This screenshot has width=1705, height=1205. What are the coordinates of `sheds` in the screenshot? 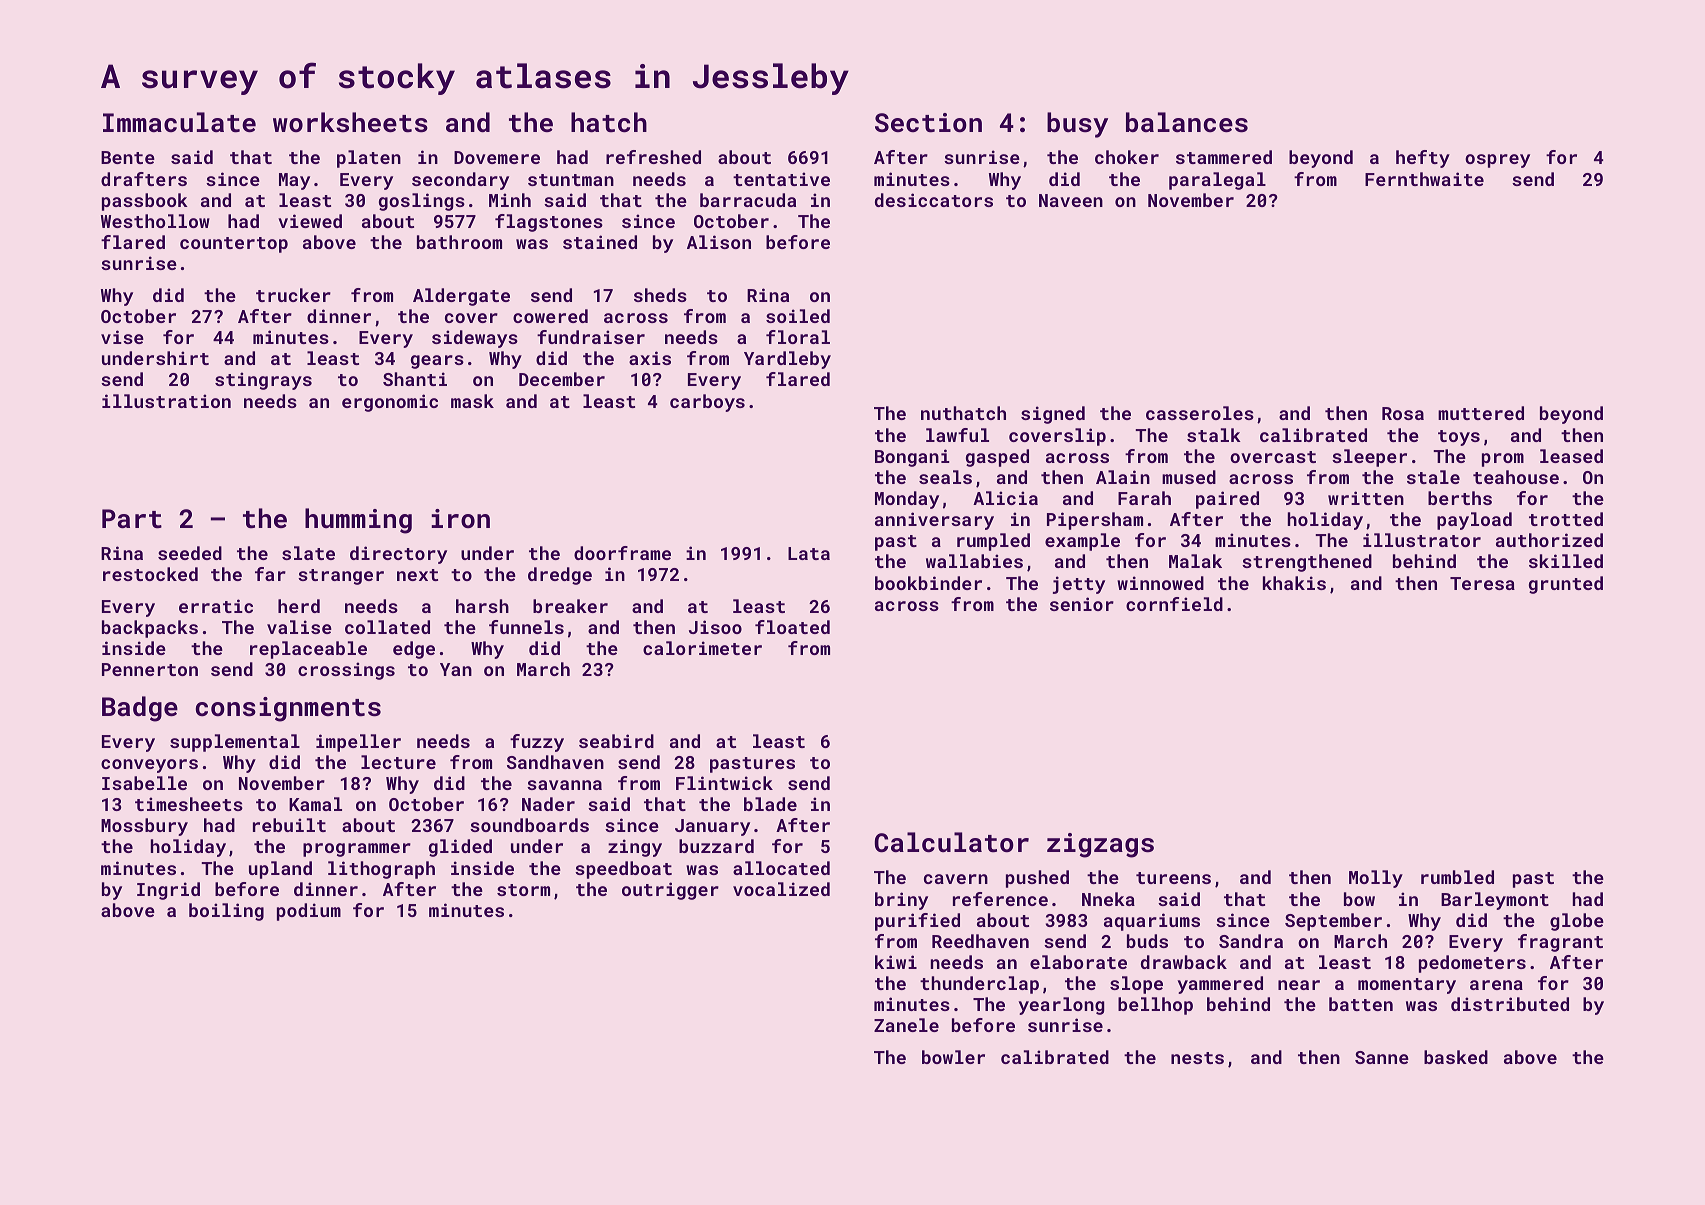 It's located at (660, 295).
